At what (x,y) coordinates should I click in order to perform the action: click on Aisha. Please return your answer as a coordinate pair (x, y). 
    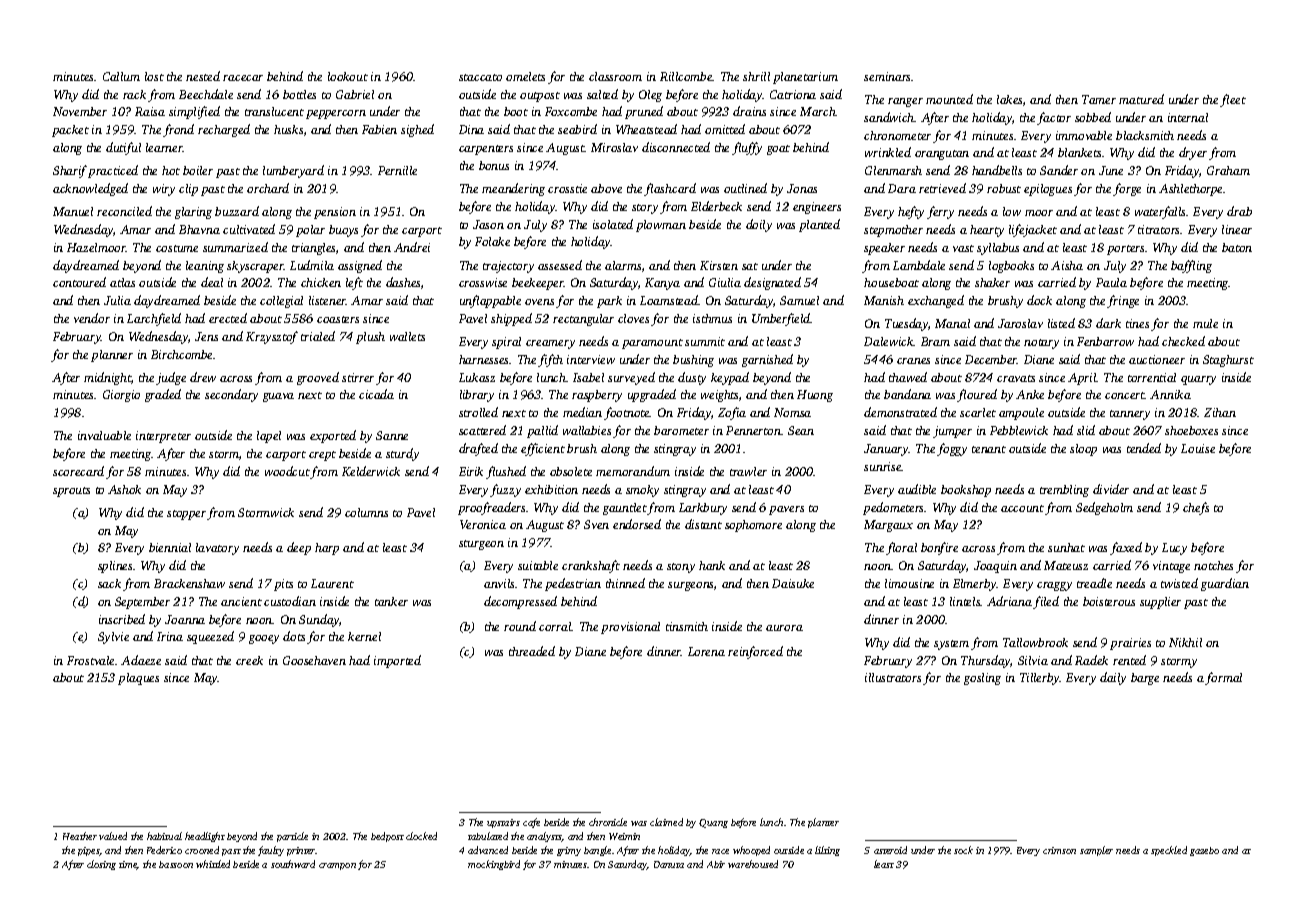
    Looking at the image, I should click on (1067, 265).
